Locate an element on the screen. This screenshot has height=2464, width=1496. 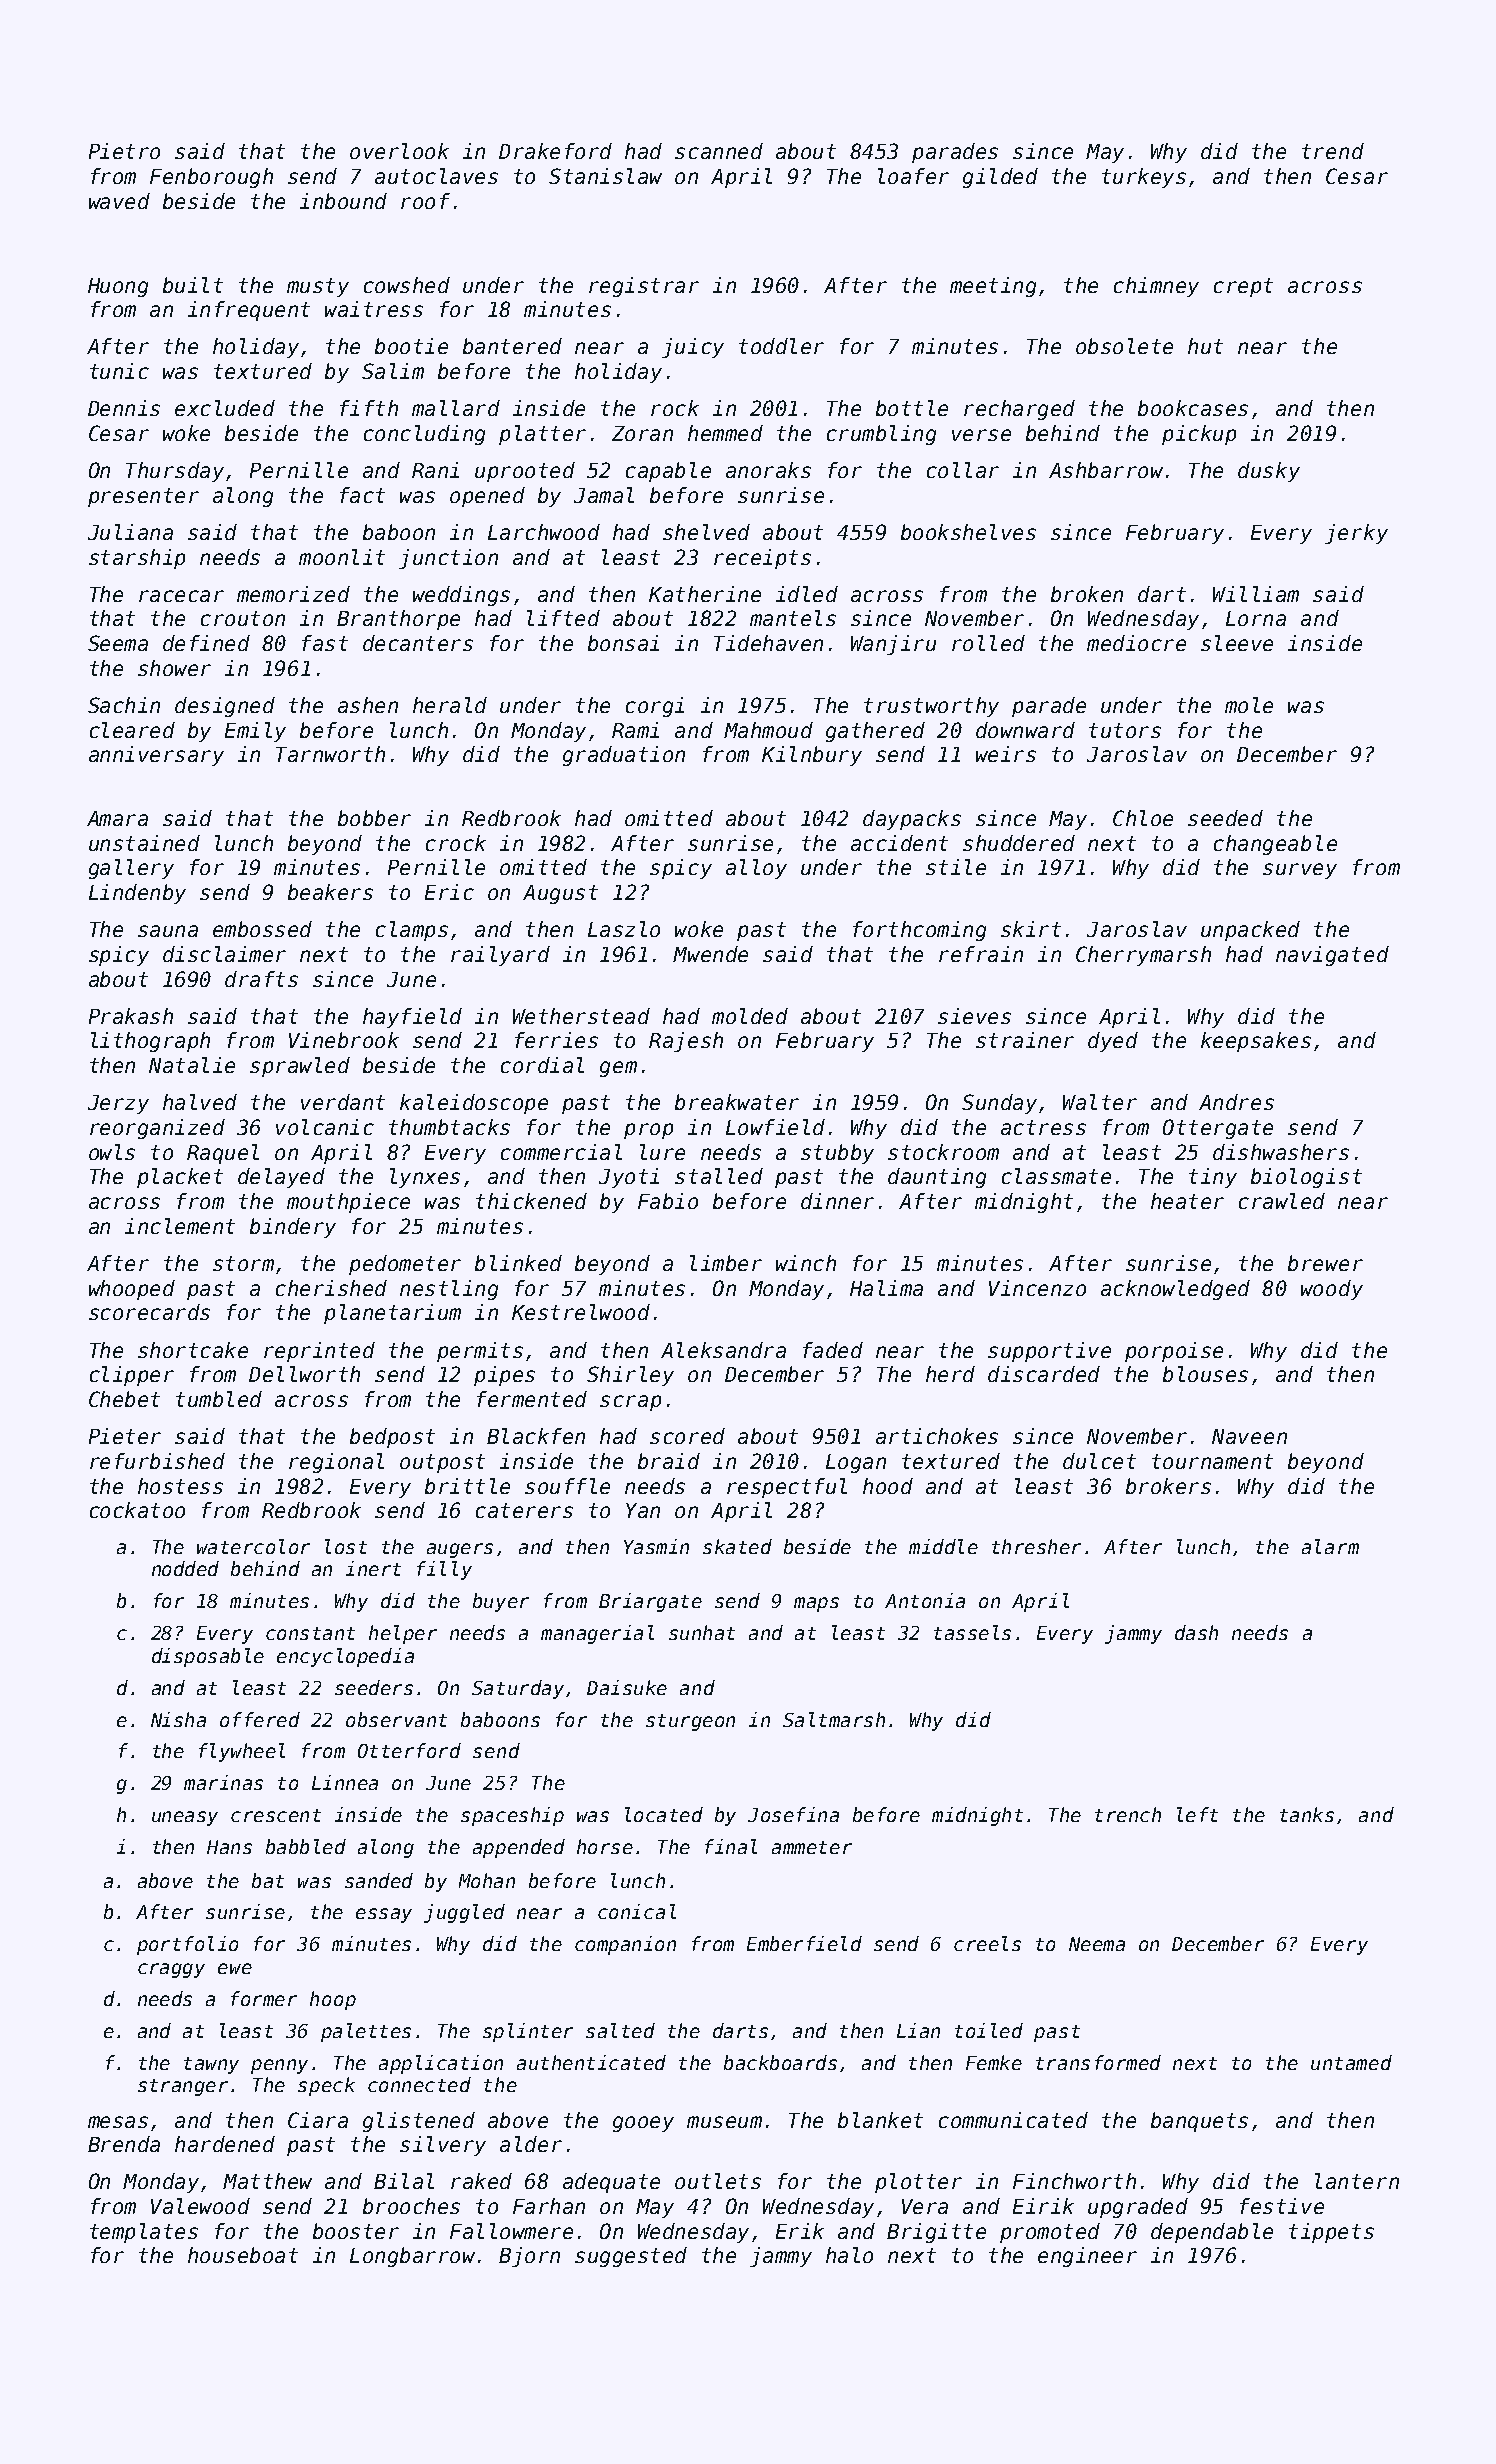
salted is located at coordinates (620, 2030).
